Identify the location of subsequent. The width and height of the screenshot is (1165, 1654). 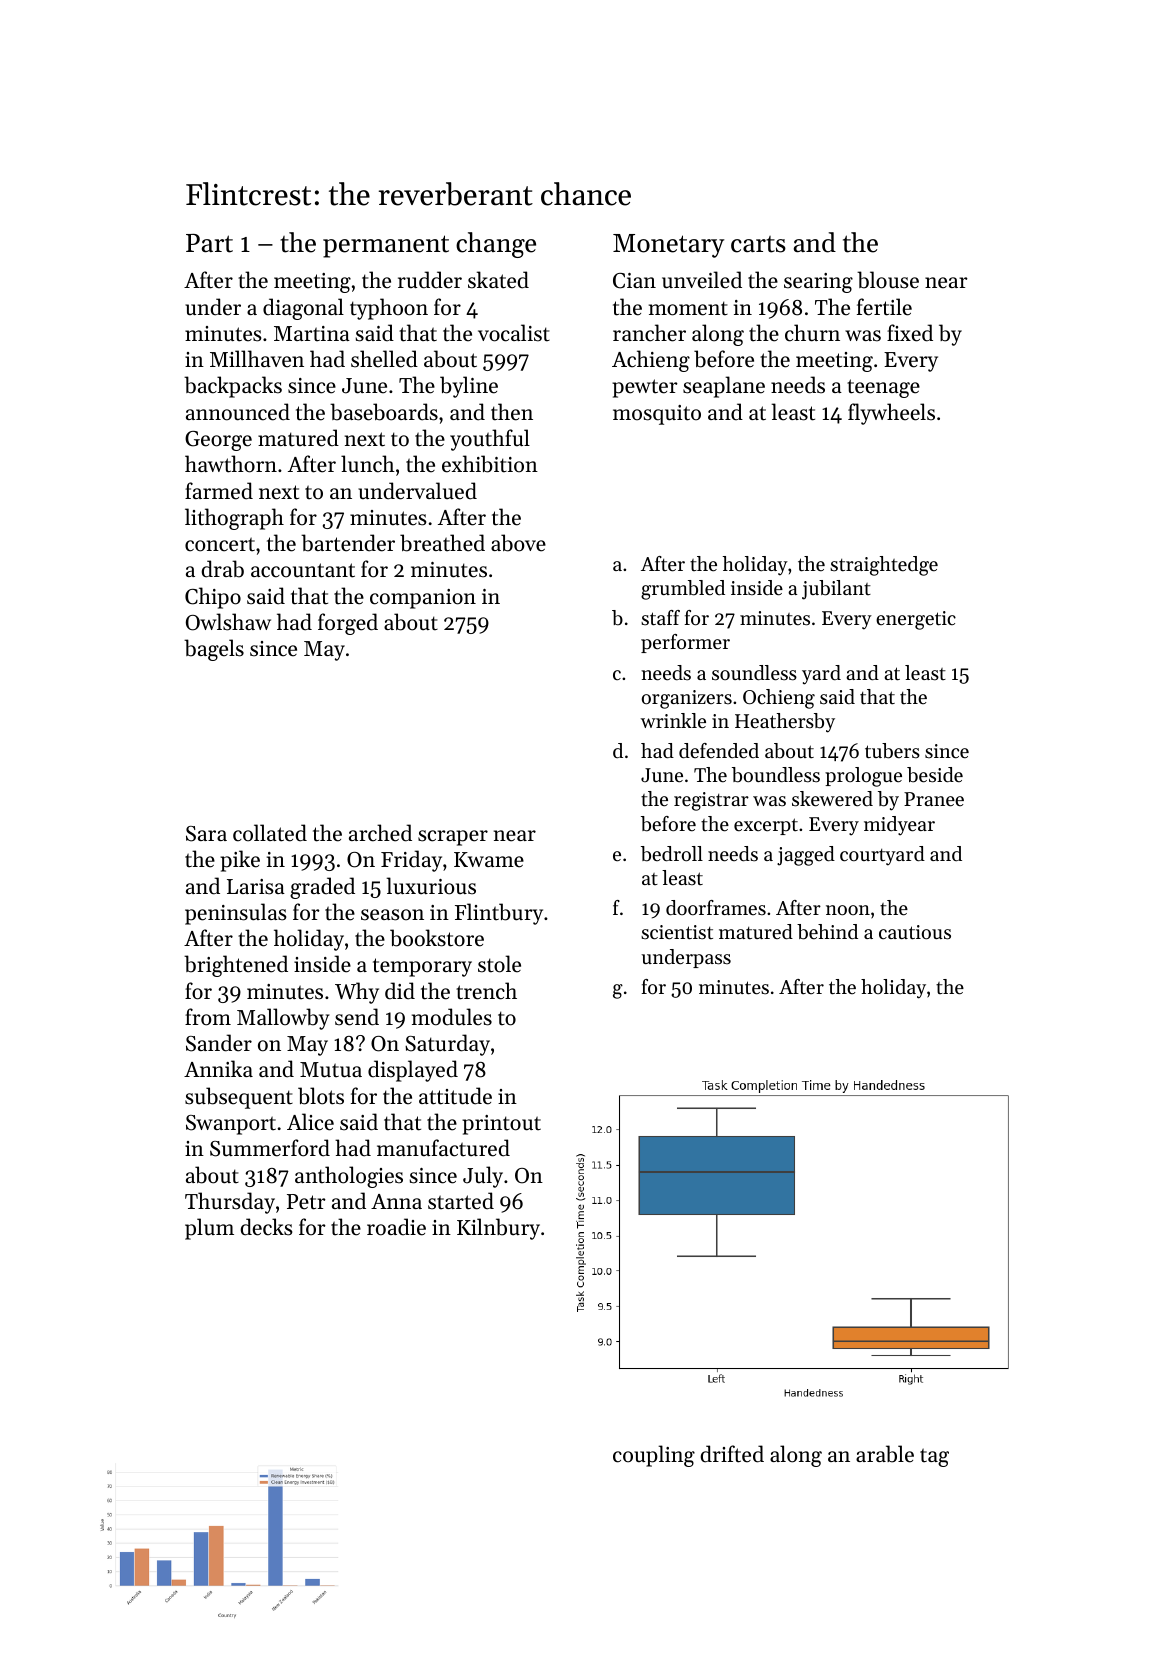
(239, 1098).
